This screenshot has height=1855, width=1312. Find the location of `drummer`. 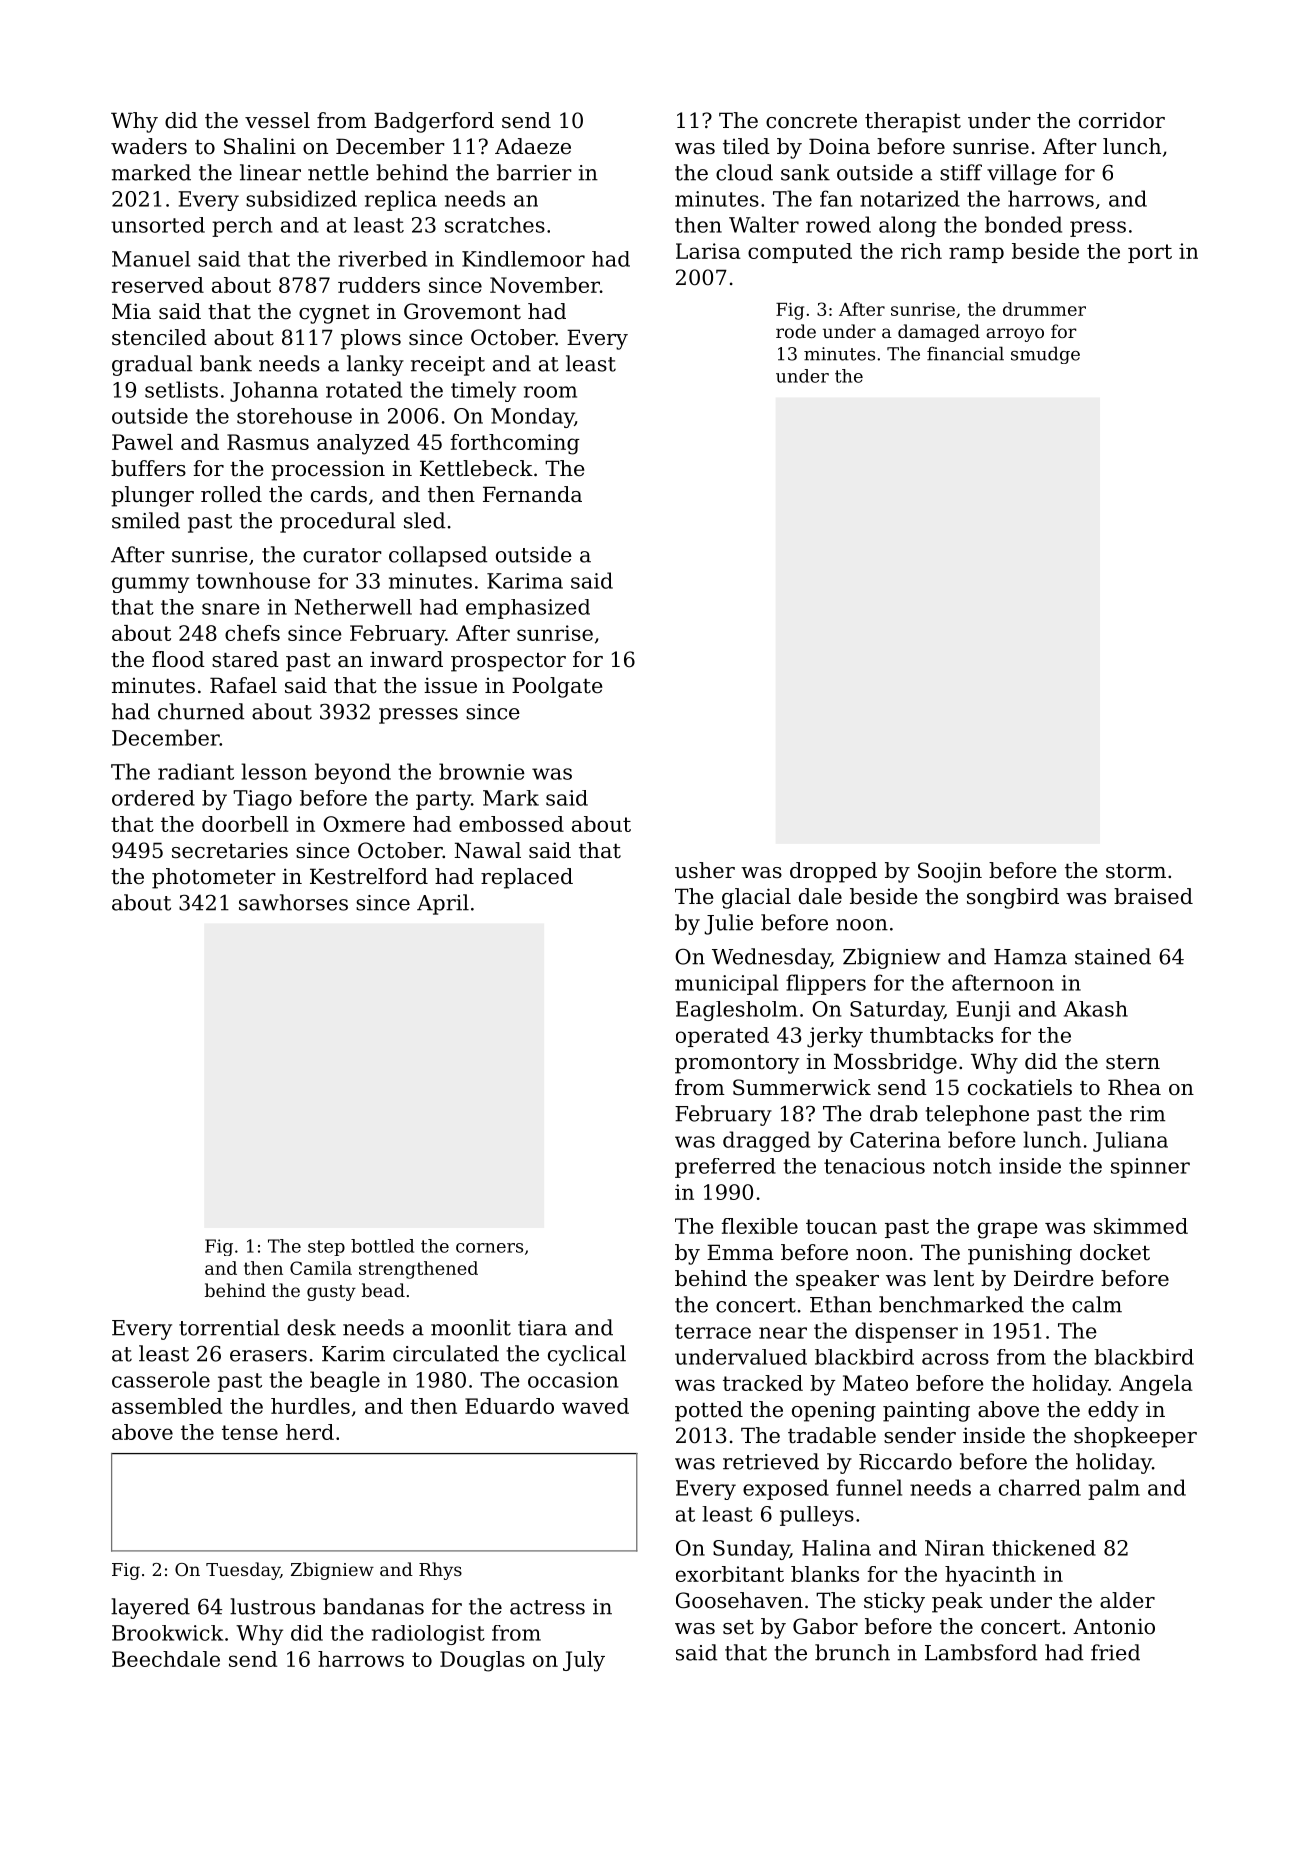

drummer is located at coordinates (1044, 309).
